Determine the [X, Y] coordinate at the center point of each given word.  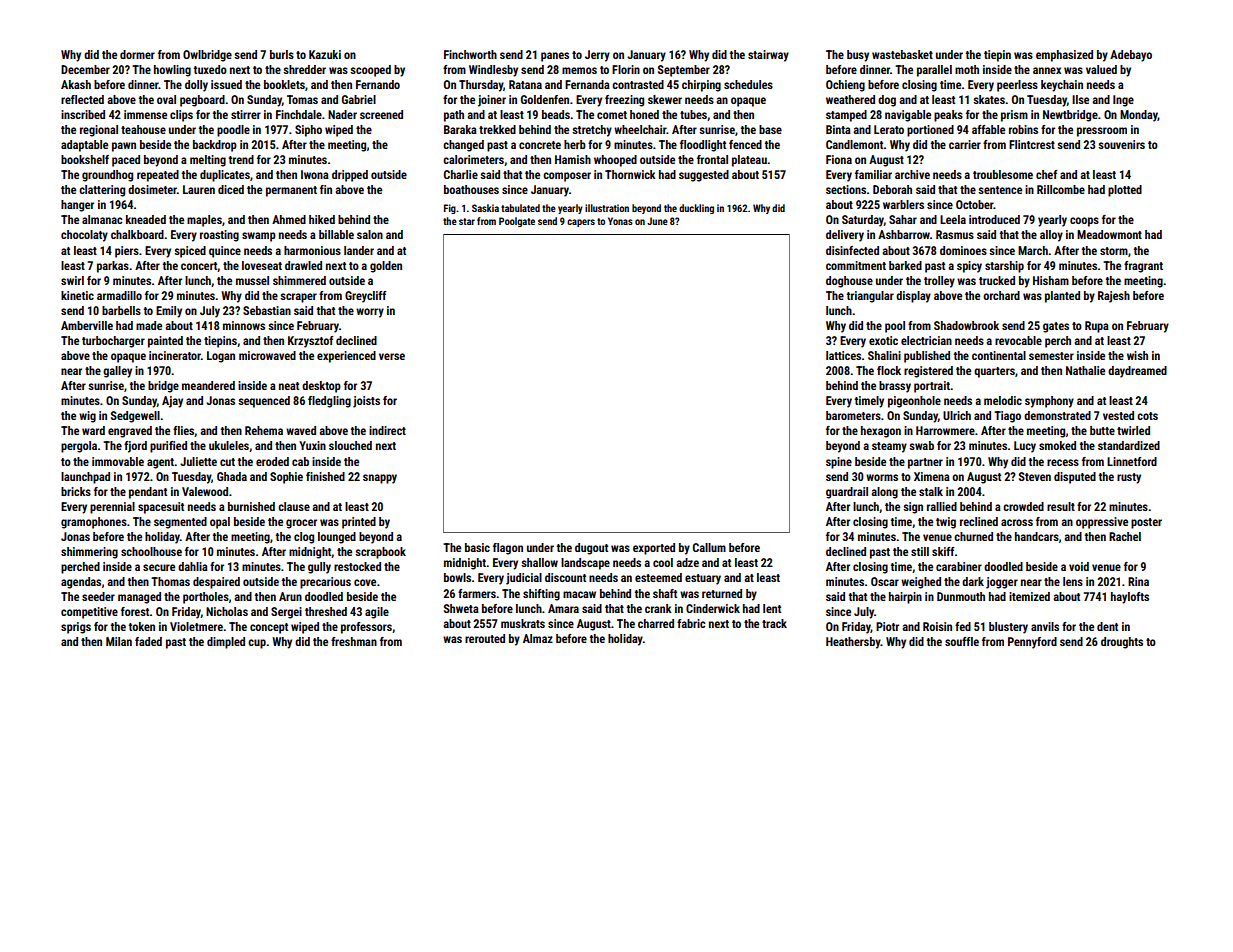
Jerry [597, 56]
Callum [709, 547]
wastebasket [902, 54]
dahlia [193, 566]
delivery [845, 236]
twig [946, 523]
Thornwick [630, 174]
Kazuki [325, 54]
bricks [76, 491]
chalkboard [137, 234]
